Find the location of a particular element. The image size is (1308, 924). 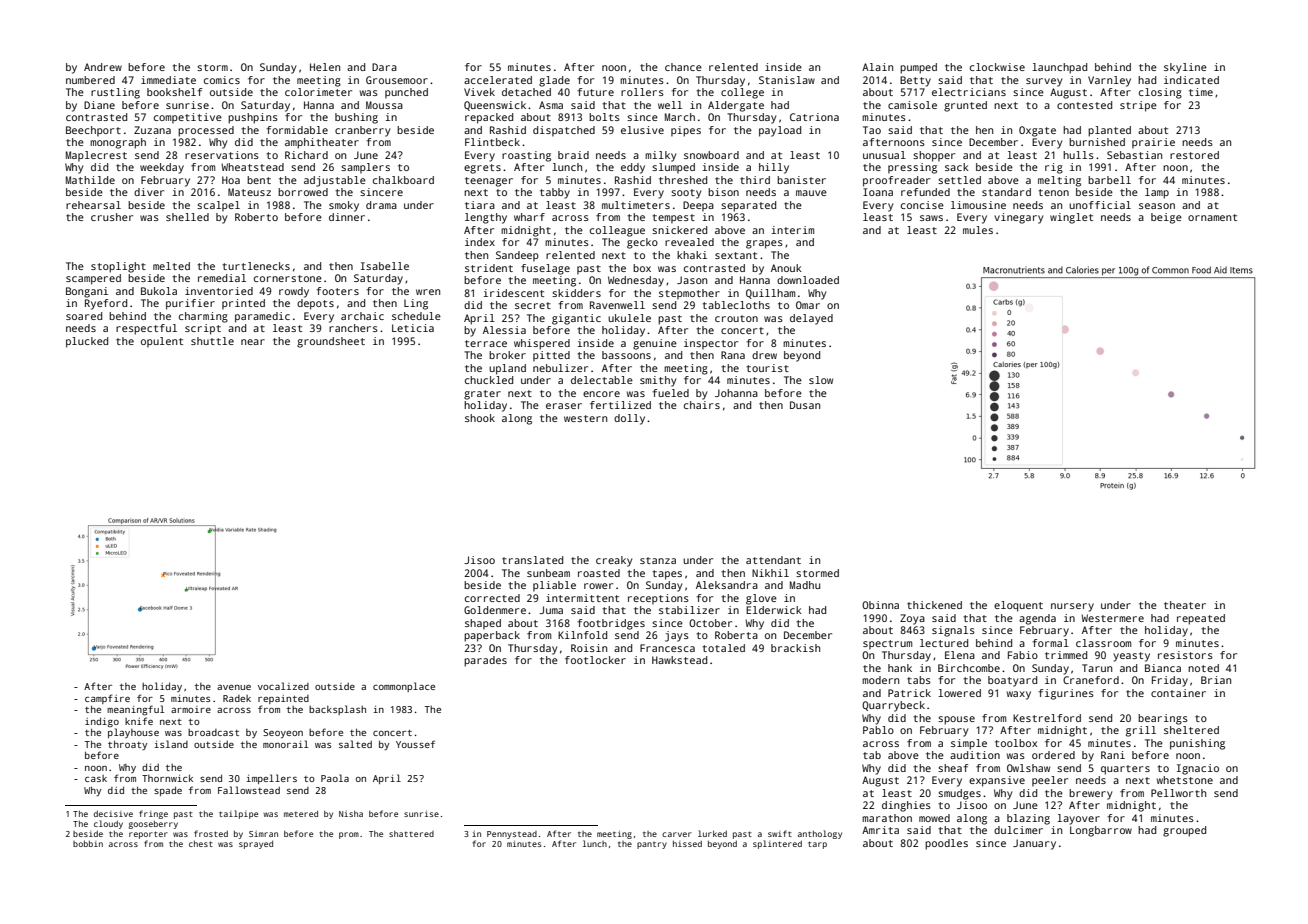

pantry is located at coordinates (652, 845).
